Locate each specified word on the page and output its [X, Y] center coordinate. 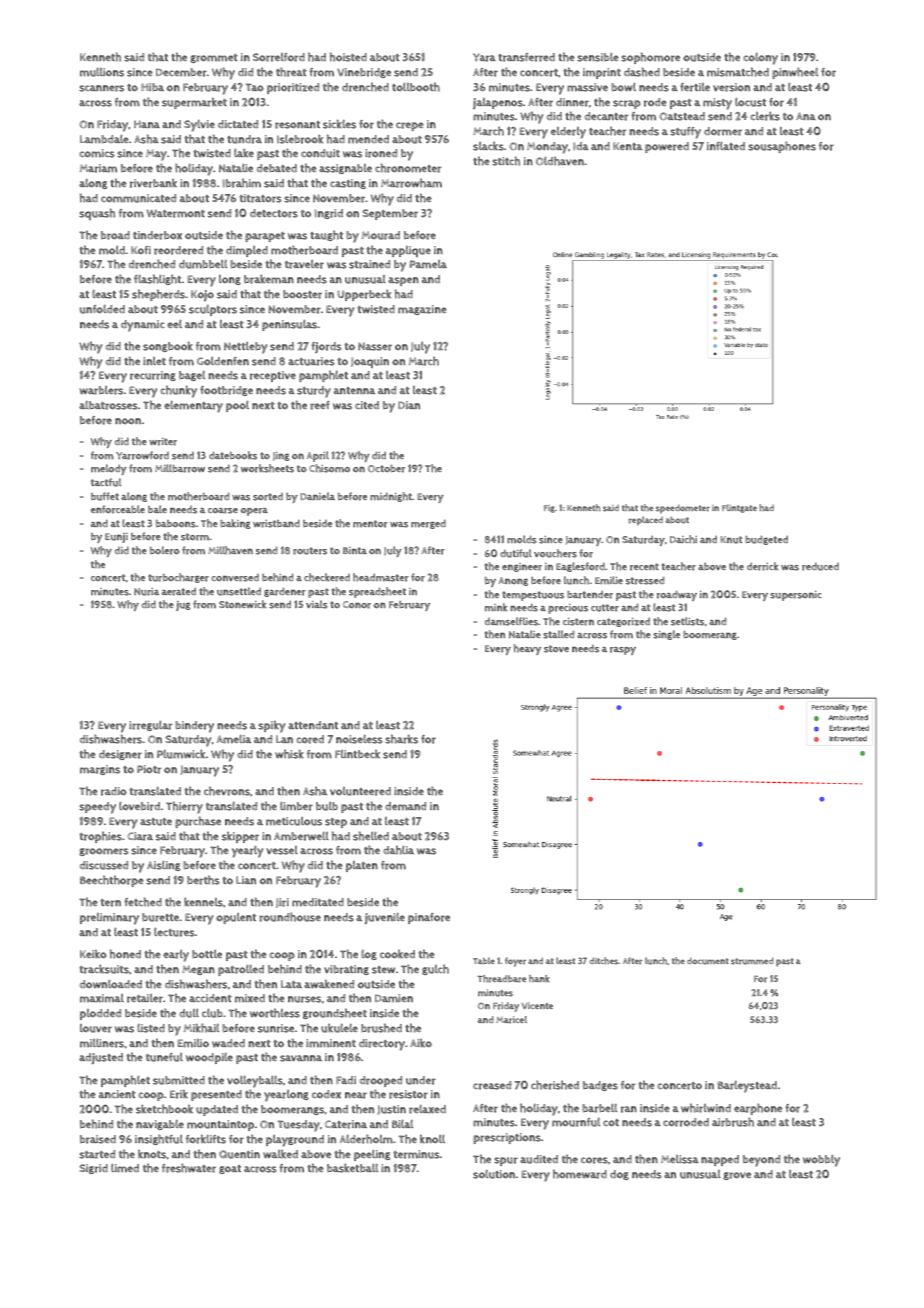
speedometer [683, 509]
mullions [102, 72]
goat [230, 1169]
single [666, 635]
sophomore [650, 58]
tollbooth [416, 87]
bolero [165, 550]
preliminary [109, 919]
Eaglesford [580, 567]
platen [362, 866]
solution [494, 1174]
